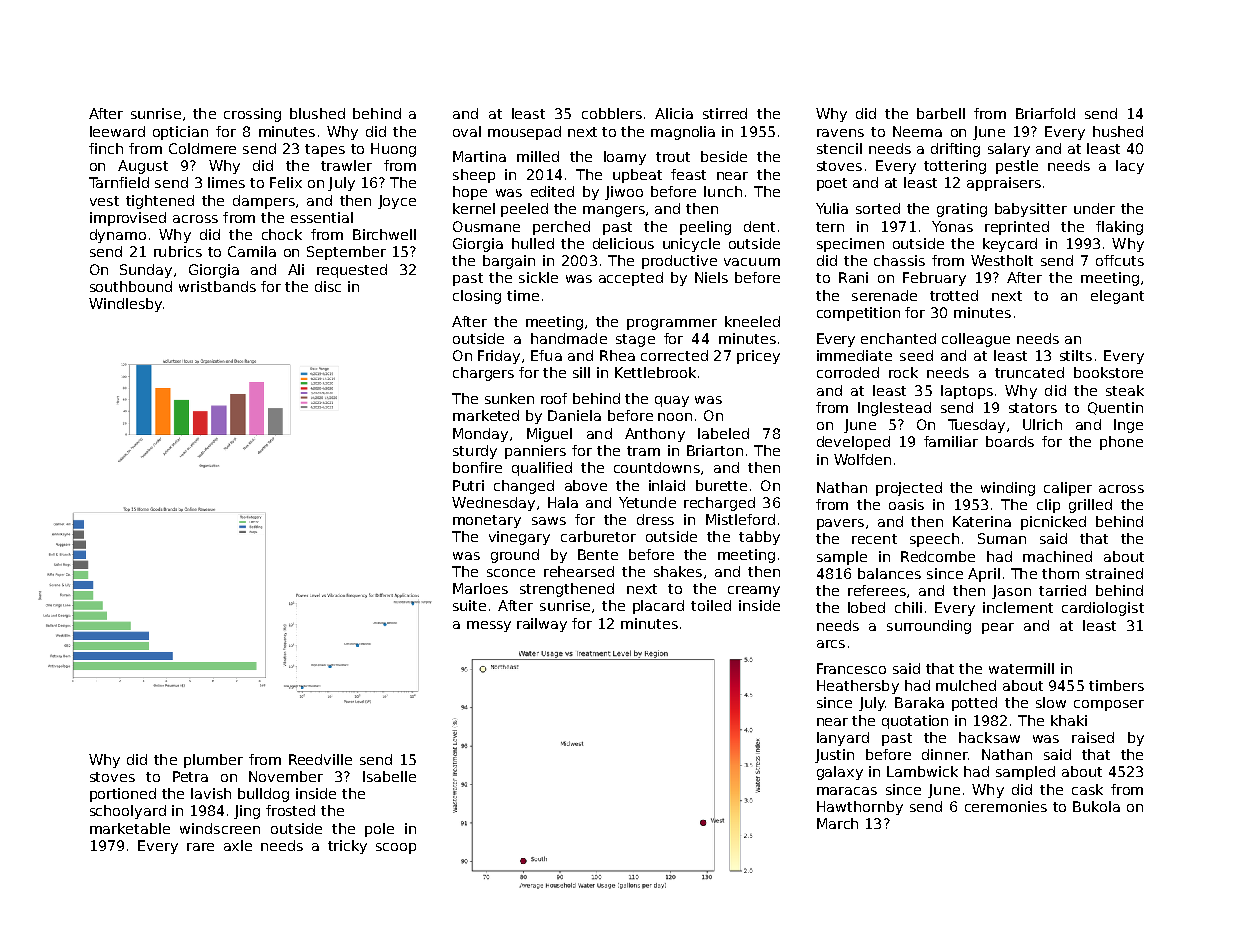 Image resolution: width=1233 pixels, height=952 pixels. Describe the element at coordinates (347, 847) in the image. I see `tricky` at that location.
